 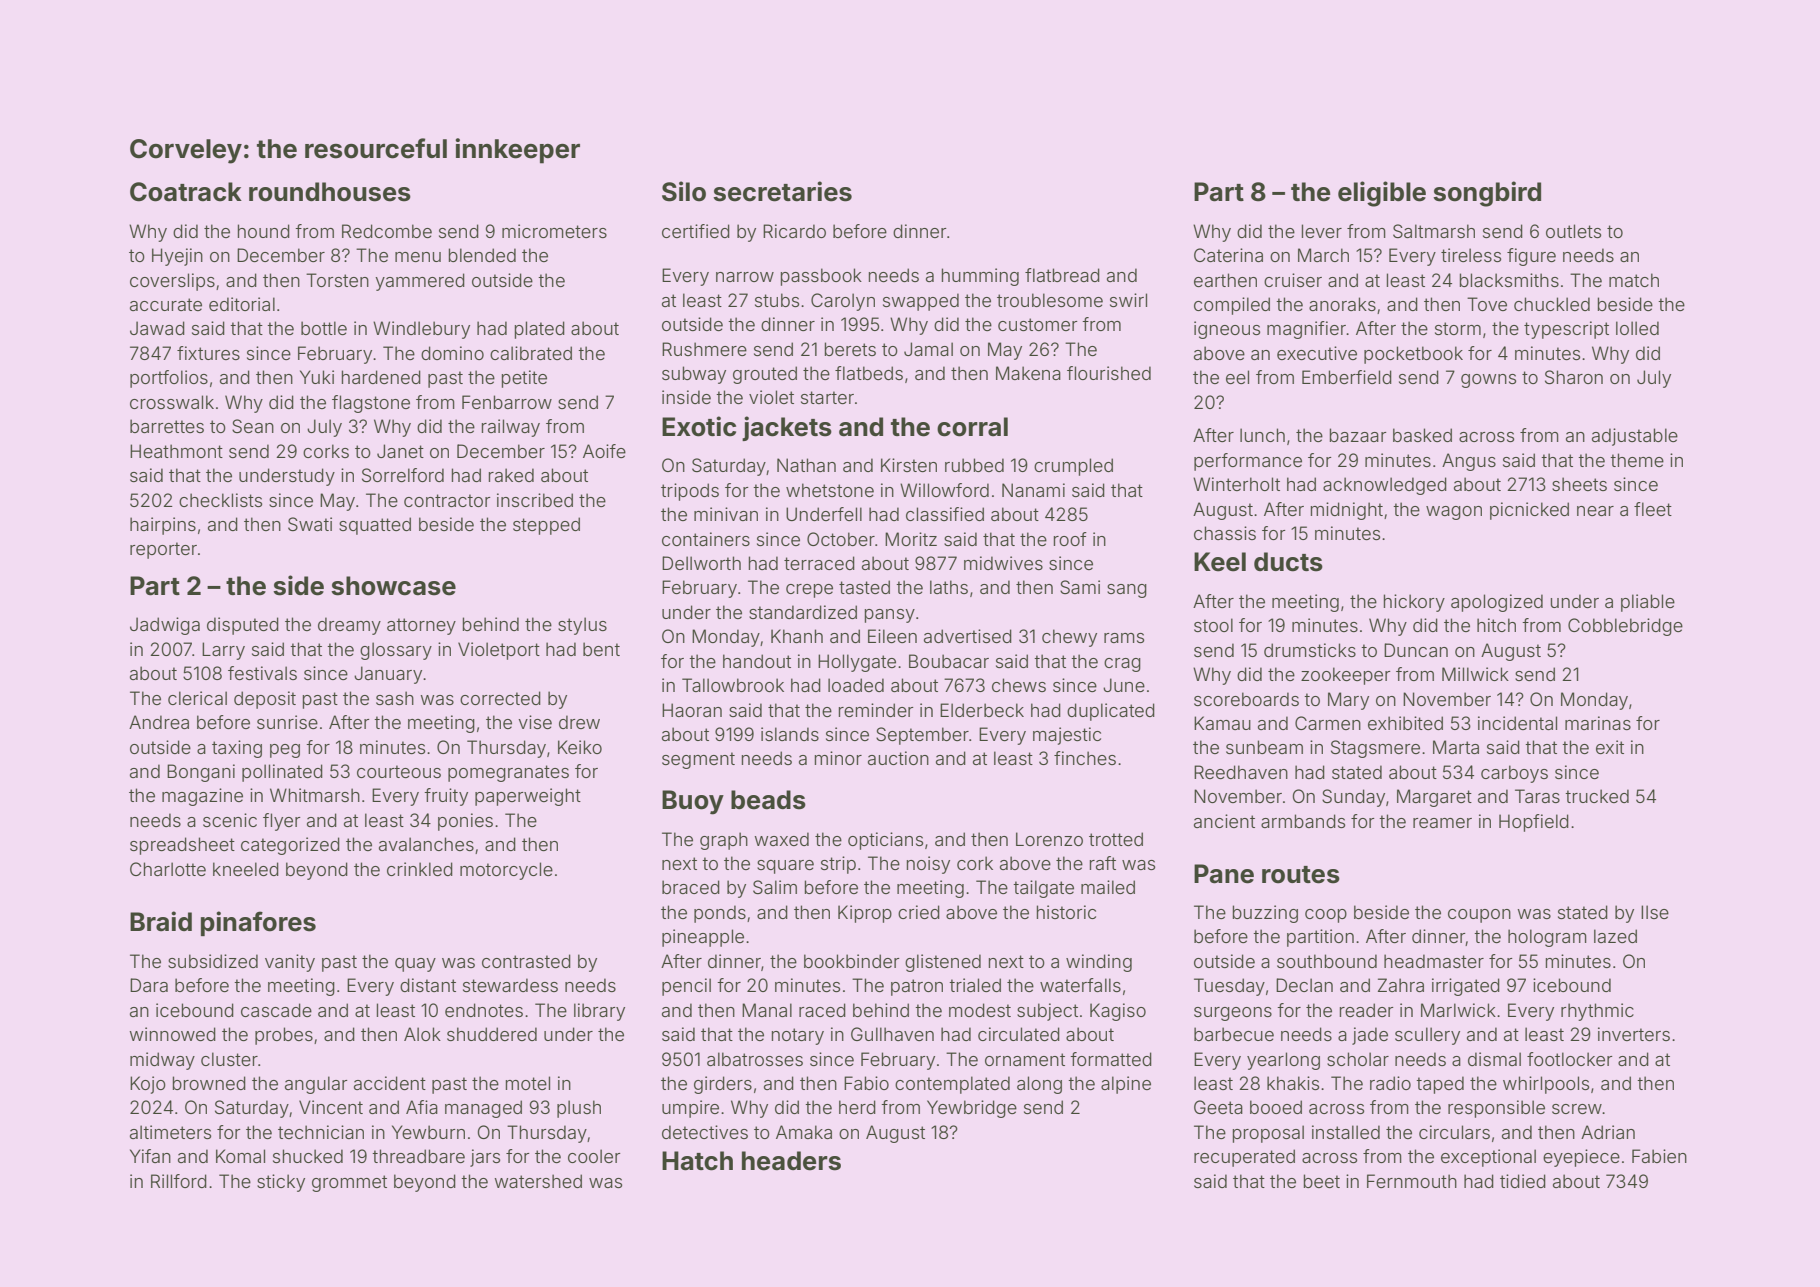 I want to click on historic, so click(x=1066, y=912).
